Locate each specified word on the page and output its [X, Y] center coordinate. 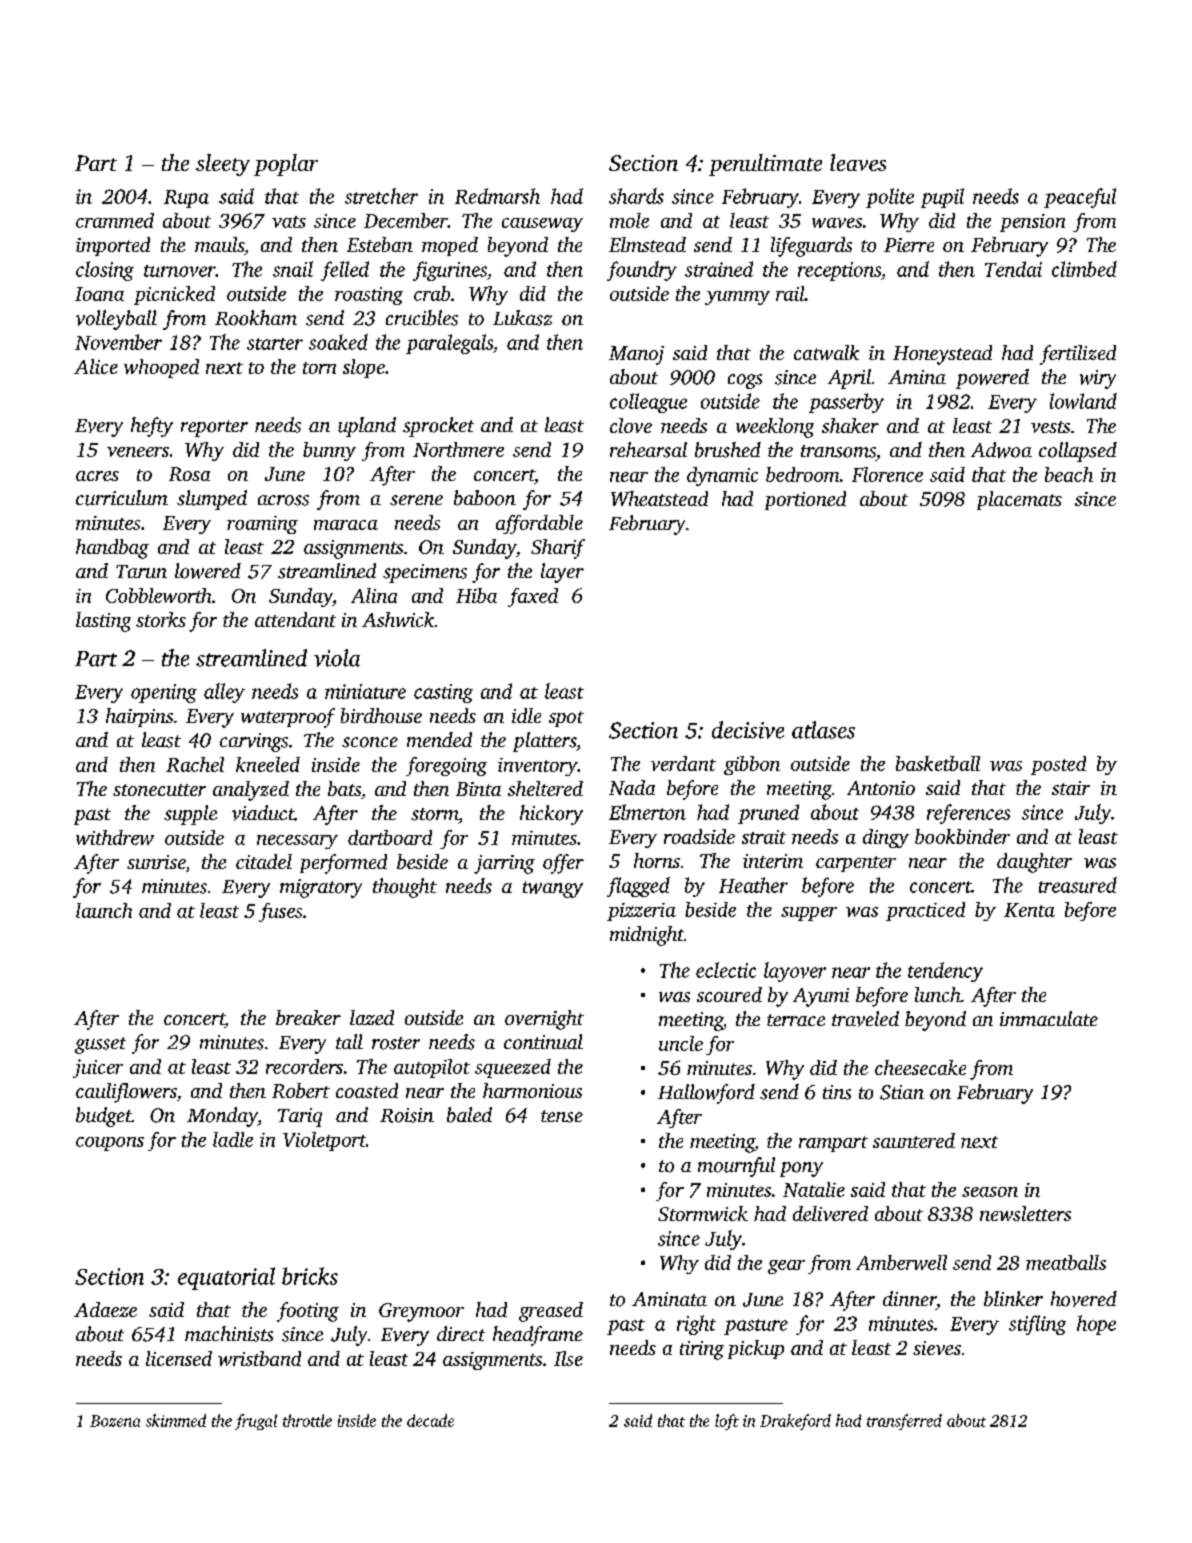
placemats [1019, 500]
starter [275, 344]
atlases [823, 730]
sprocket [438, 427]
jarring [504, 864]
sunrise [156, 862]
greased [551, 1312]
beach [1069, 474]
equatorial [226, 1278]
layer [562, 573]
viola [337, 658]
